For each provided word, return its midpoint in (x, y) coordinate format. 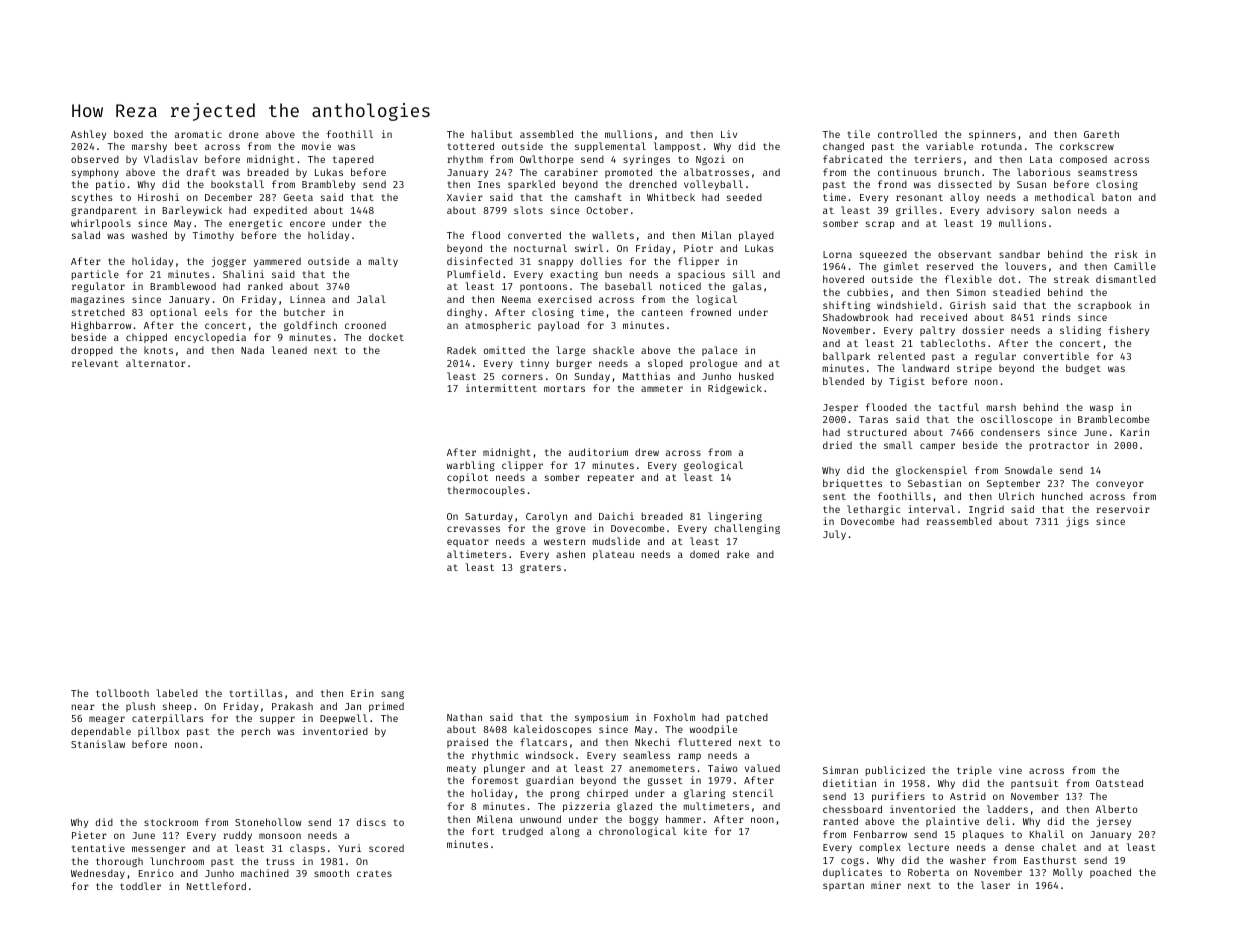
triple (974, 771)
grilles (916, 211)
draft (201, 172)
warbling (471, 466)
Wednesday (98, 874)
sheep (177, 707)
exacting (574, 275)
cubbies (867, 292)
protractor (1059, 446)
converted (534, 235)
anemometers (662, 768)
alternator (156, 363)
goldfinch (310, 326)
